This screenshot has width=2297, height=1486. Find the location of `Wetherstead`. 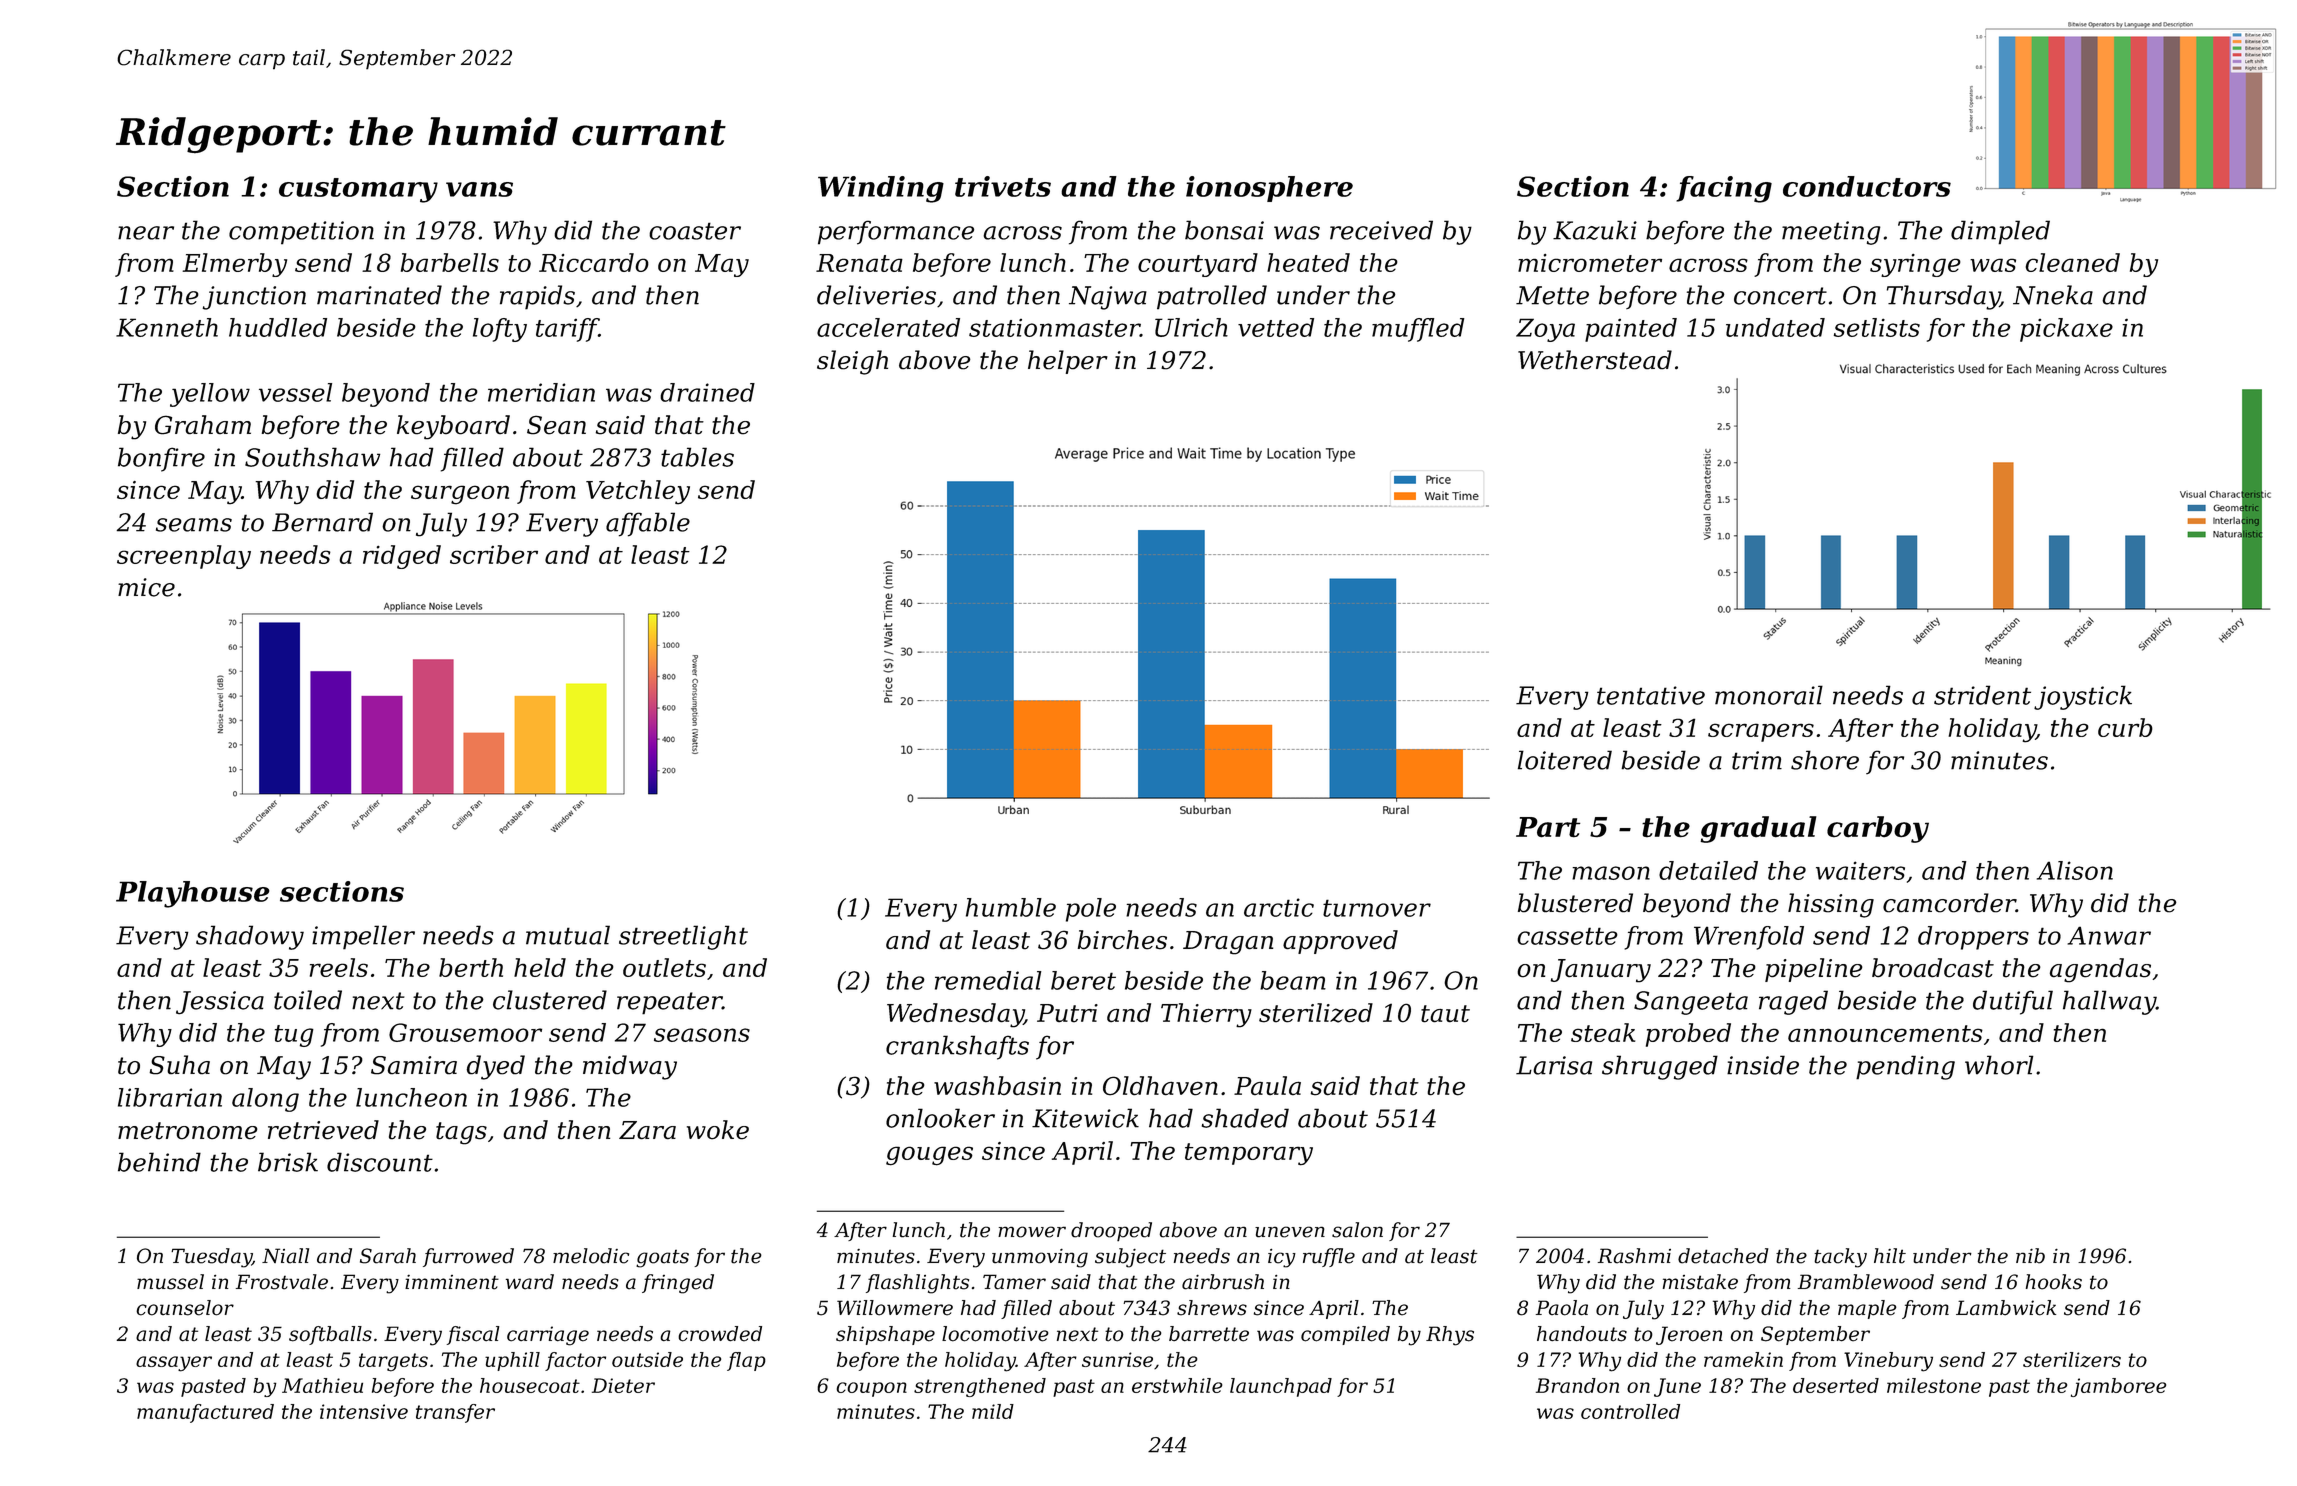

Wetherstead is located at coordinates (1595, 360).
